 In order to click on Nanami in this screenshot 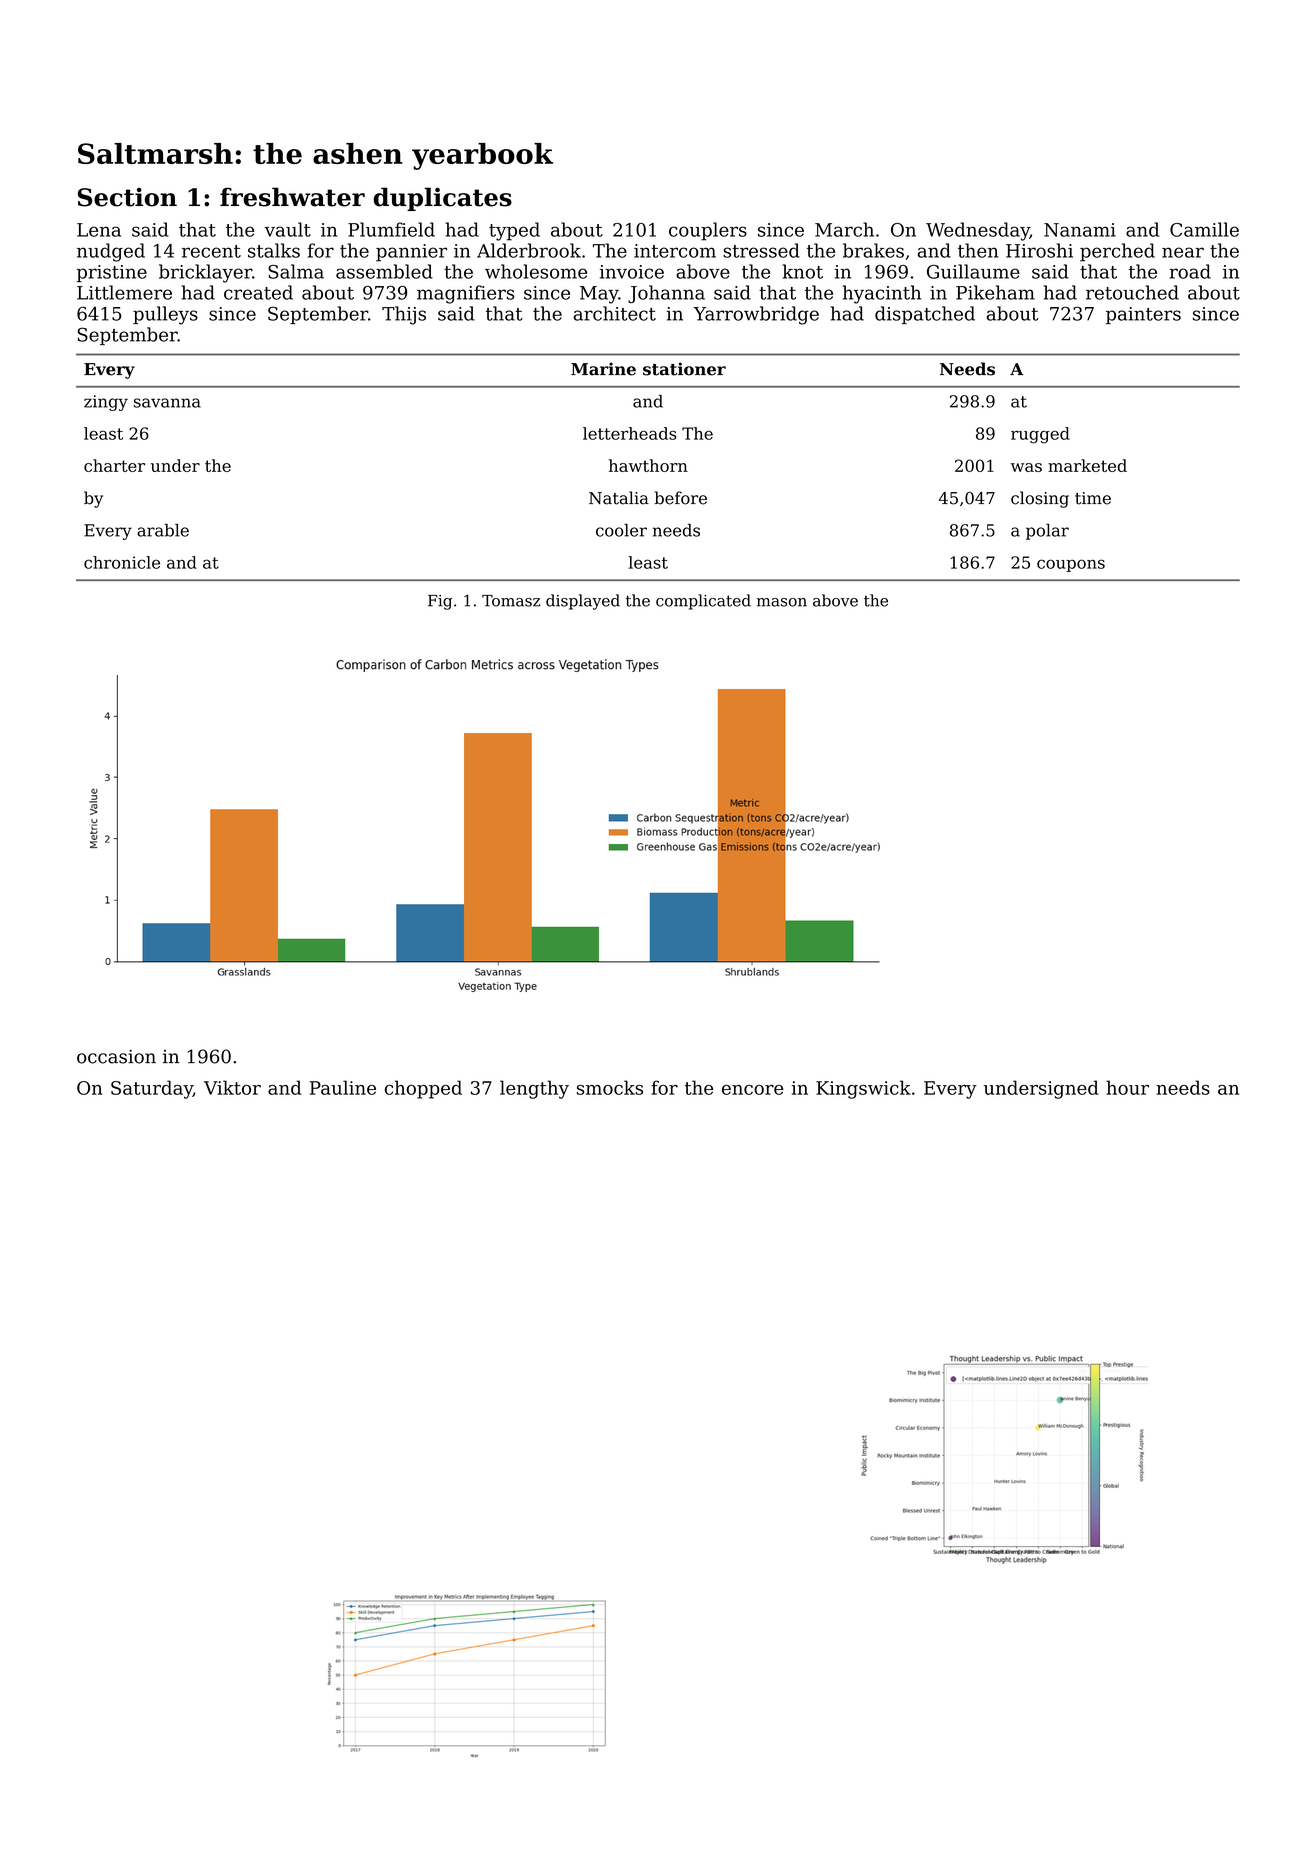, I will do `click(1080, 230)`.
